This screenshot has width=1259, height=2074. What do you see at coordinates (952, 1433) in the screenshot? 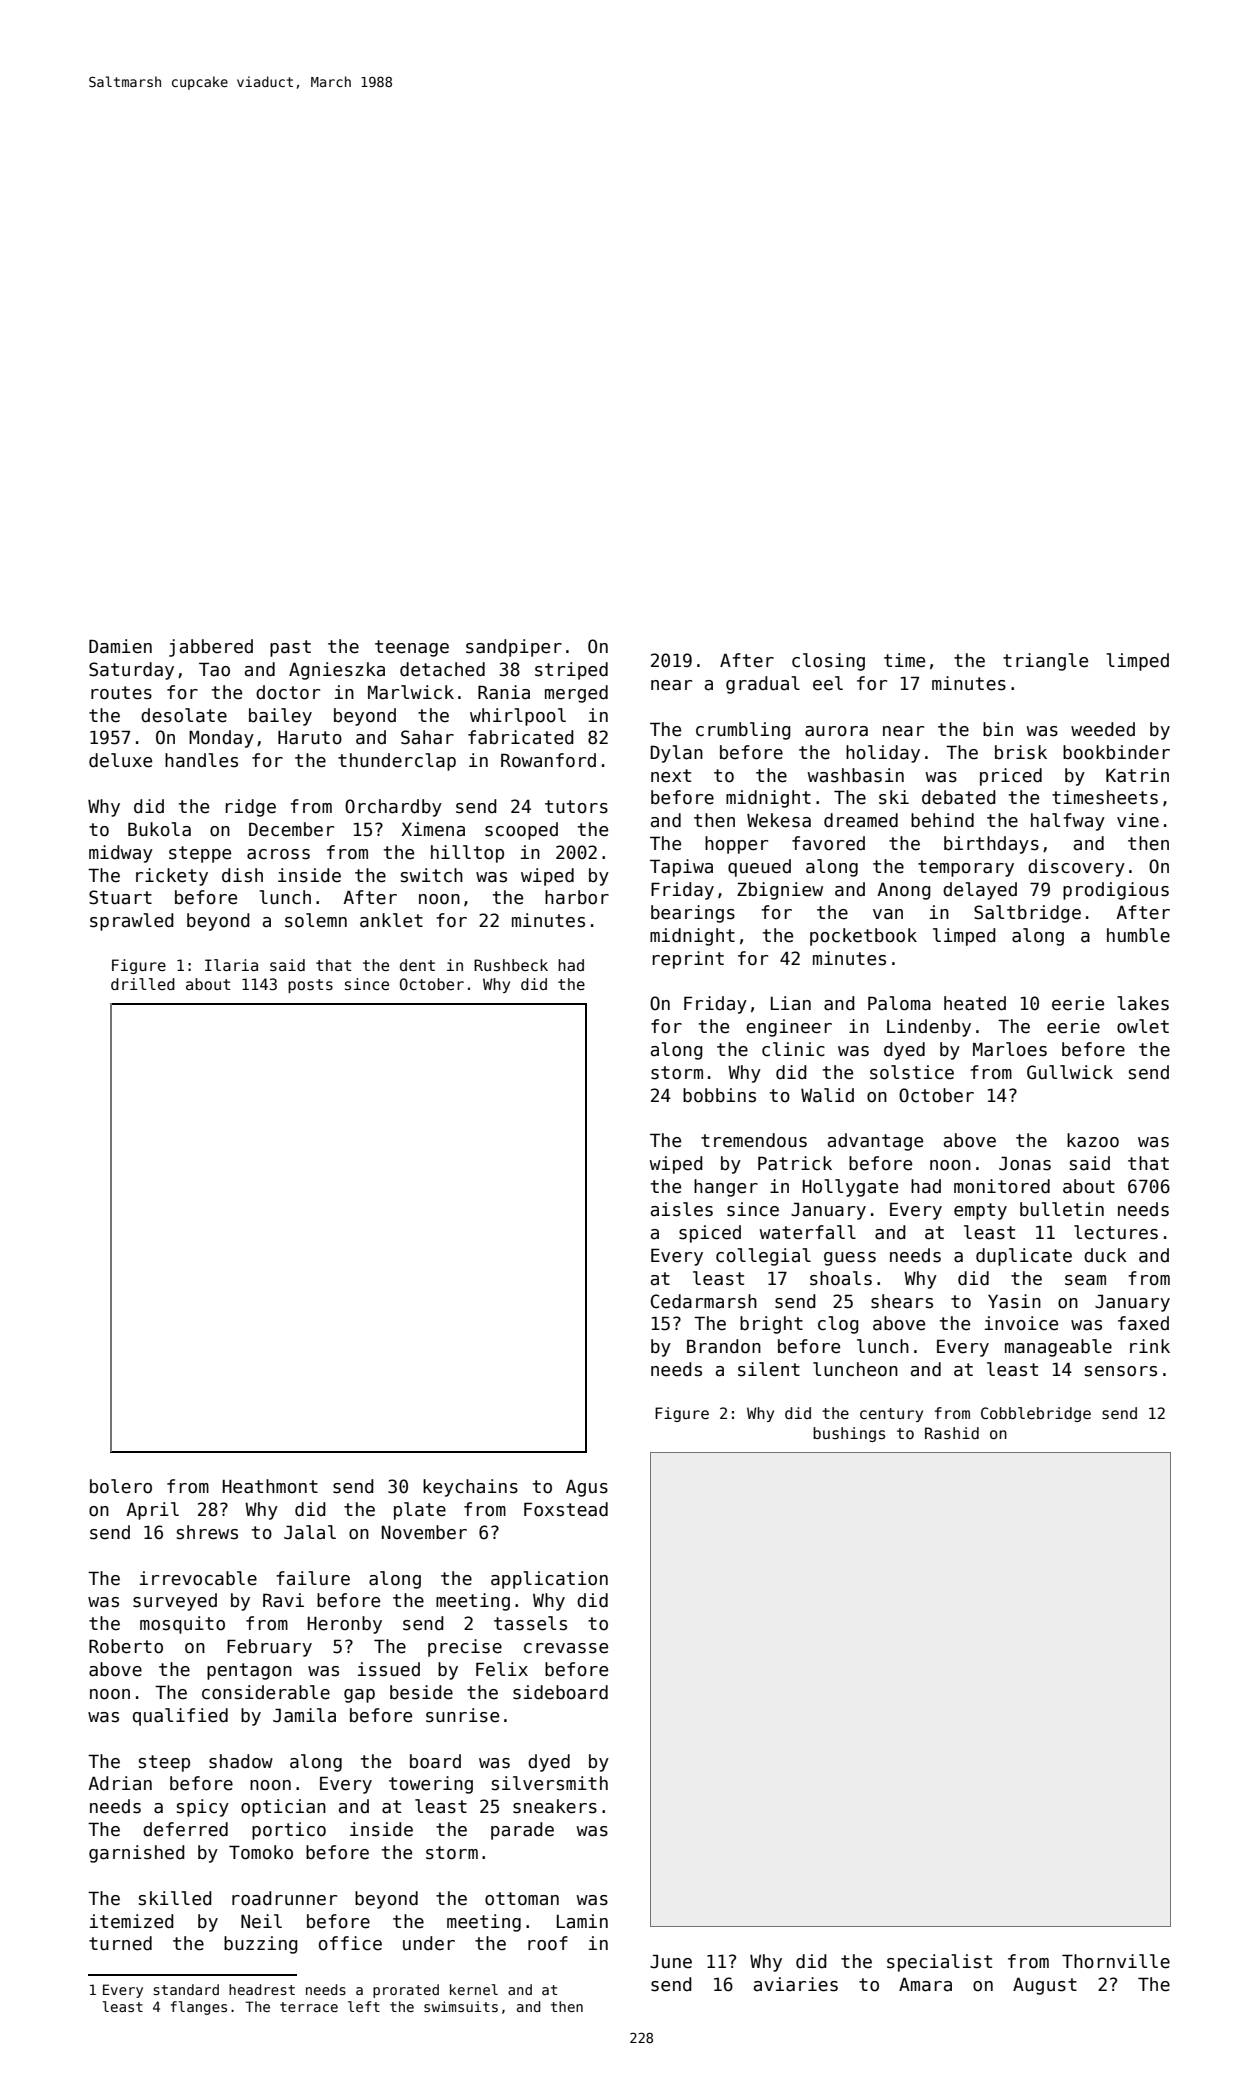
I see `Rashid` at bounding box center [952, 1433].
